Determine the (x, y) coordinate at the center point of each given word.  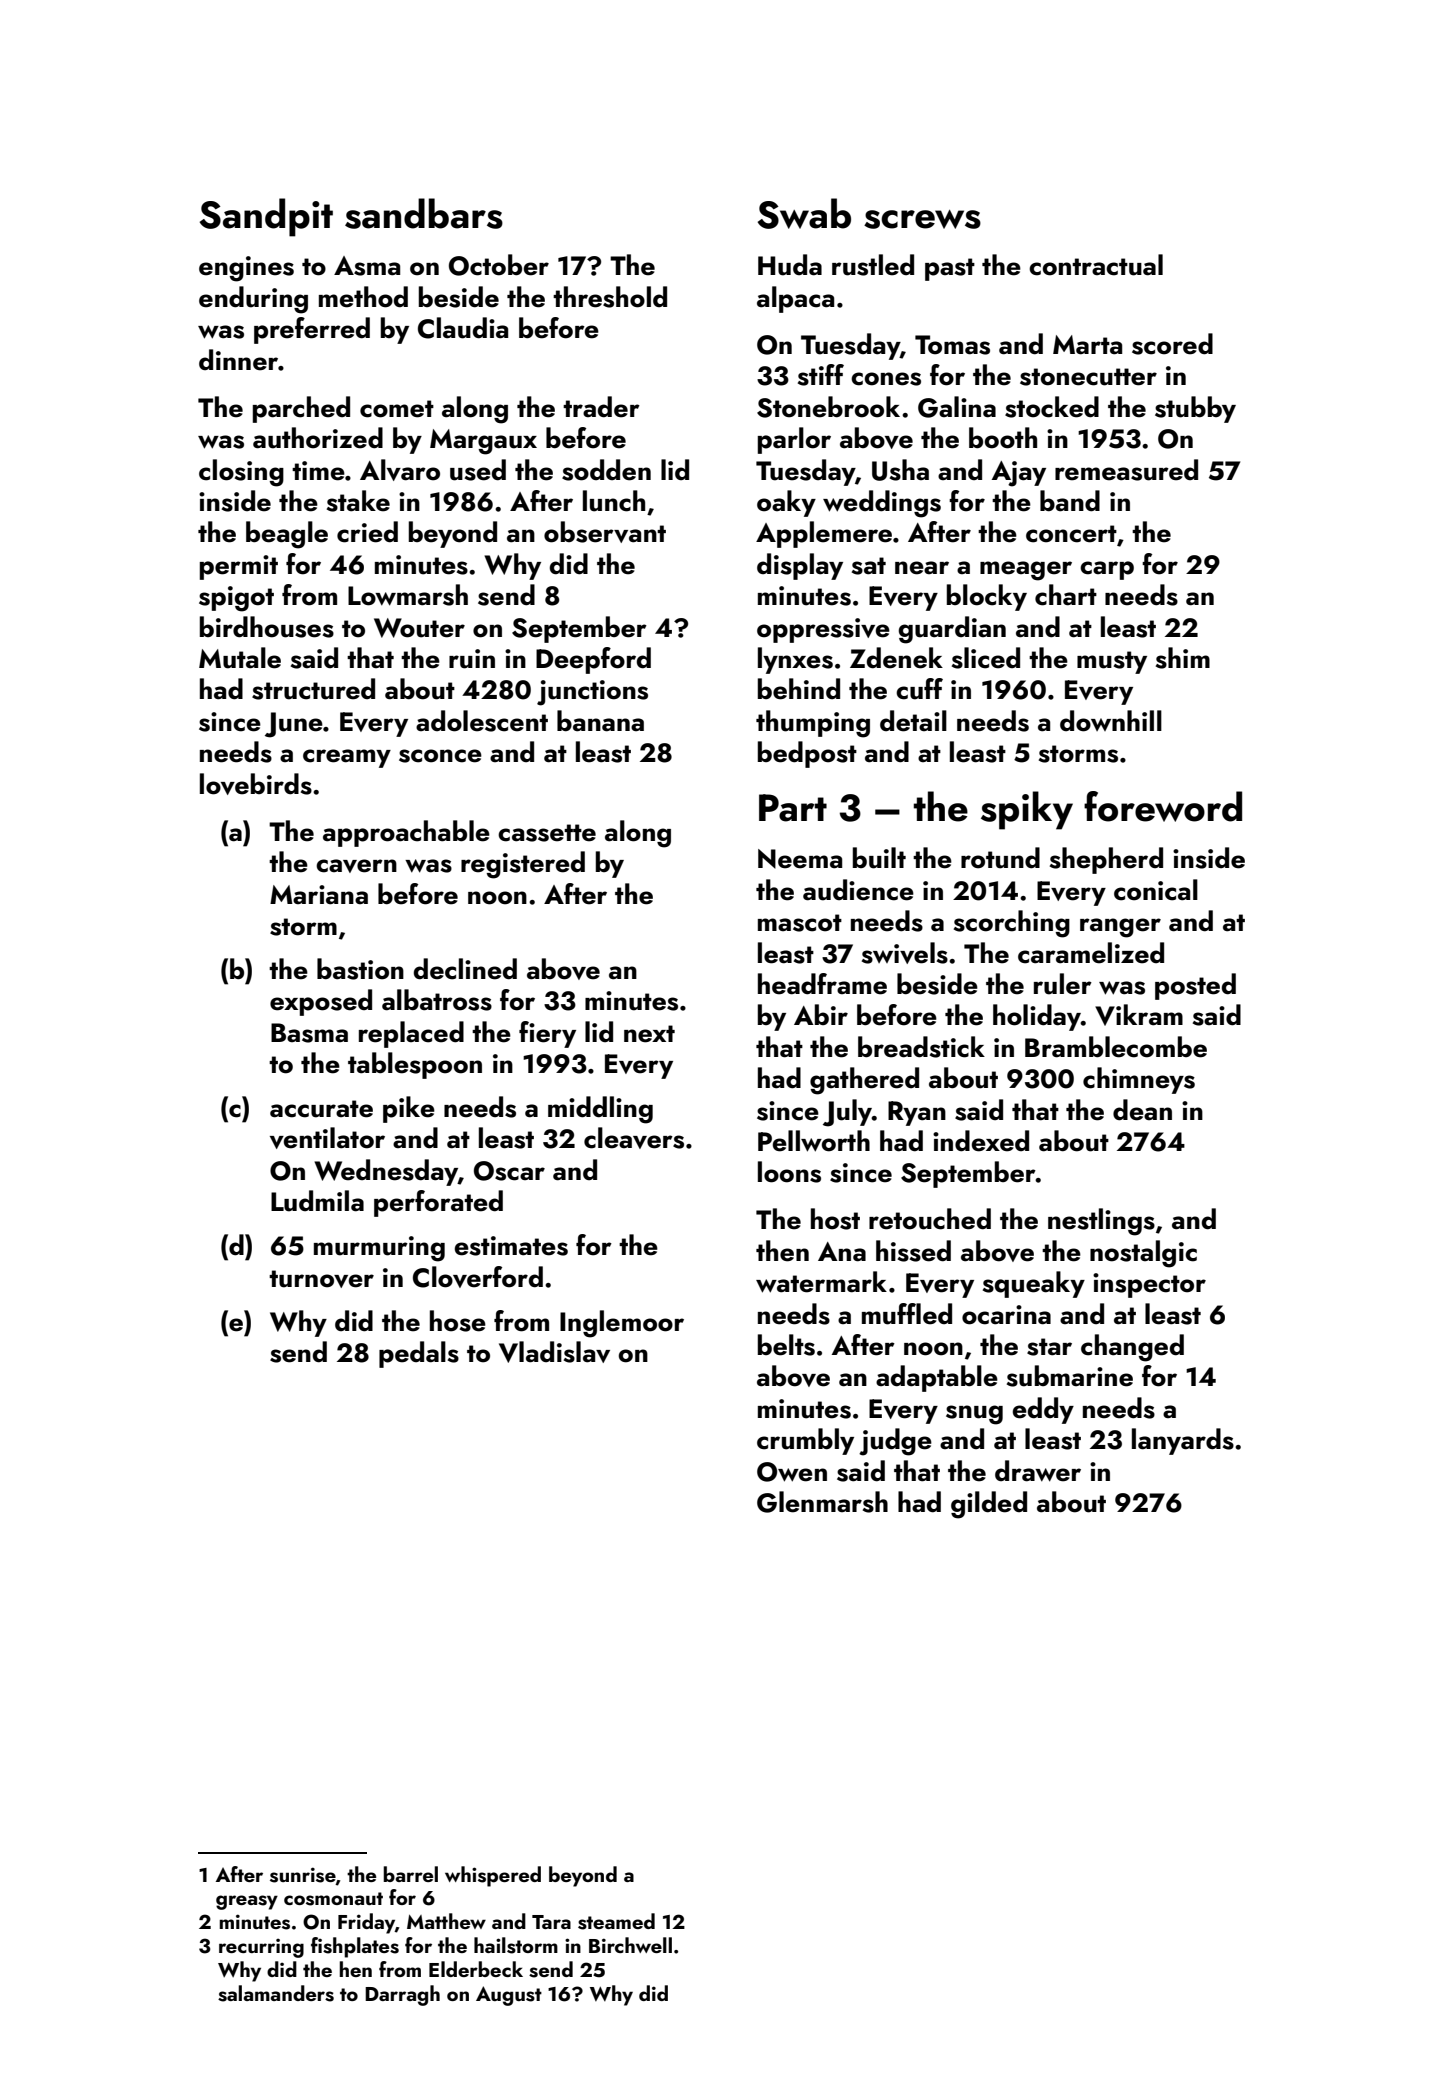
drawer (1038, 1471)
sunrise (303, 1876)
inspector (1149, 1285)
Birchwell (630, 1945)
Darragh (402, 1995)
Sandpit (266, 217)
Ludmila (317, 1201)
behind (799, 689)
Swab (804, 213)
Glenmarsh (822, 1502)
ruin (472, 659)
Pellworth (814, 1141)
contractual (1096, 265)
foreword (1163, 806)
